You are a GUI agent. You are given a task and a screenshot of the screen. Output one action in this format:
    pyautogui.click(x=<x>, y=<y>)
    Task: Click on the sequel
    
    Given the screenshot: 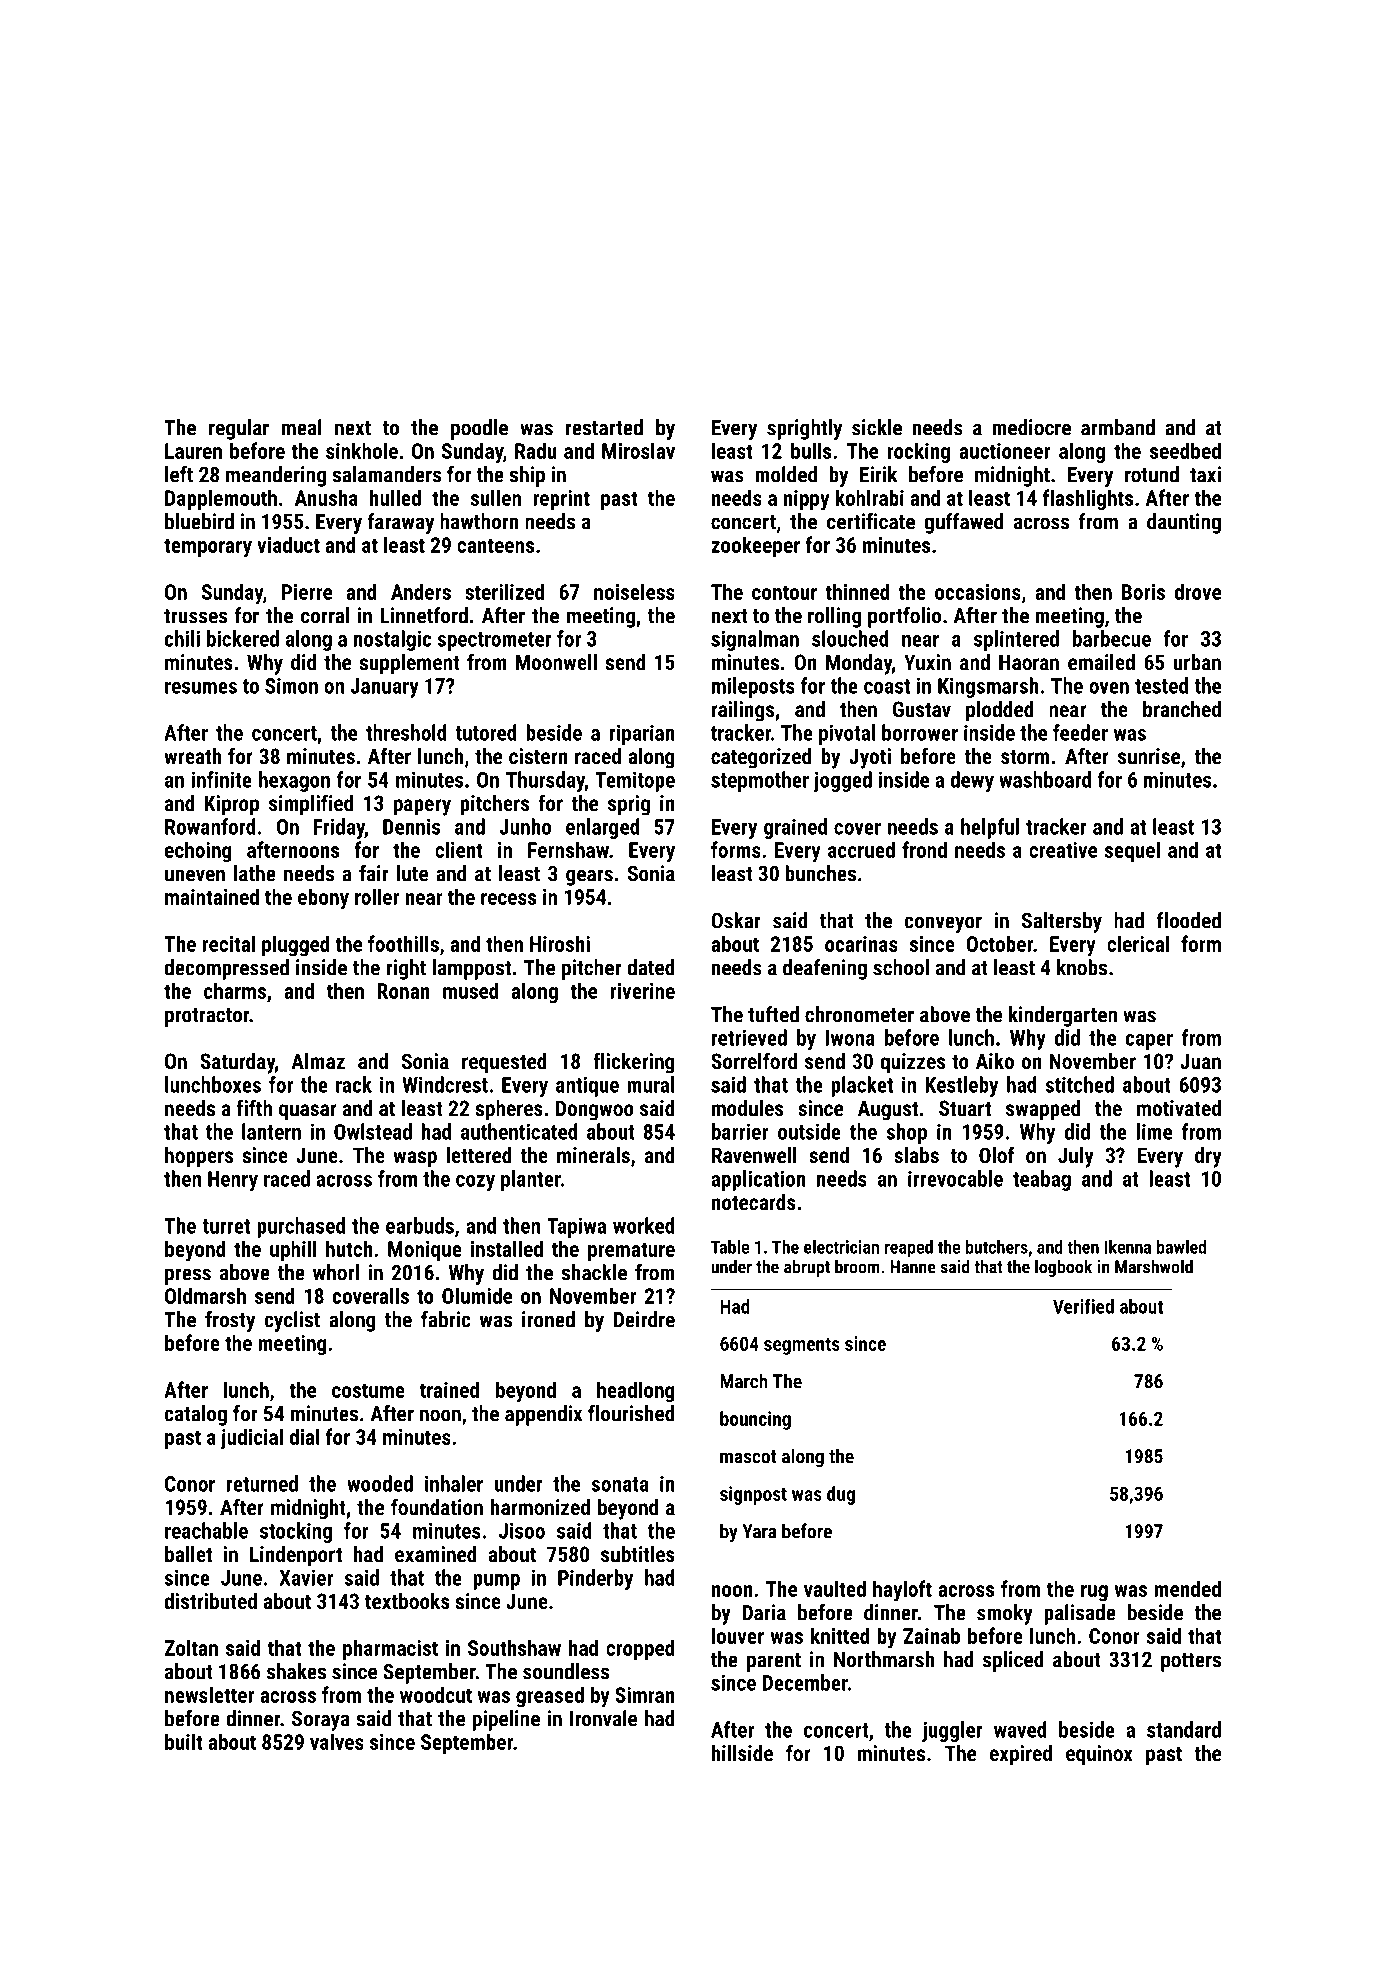 What is the action you would take?
    pyautogui.click(x=1132, y=851)
